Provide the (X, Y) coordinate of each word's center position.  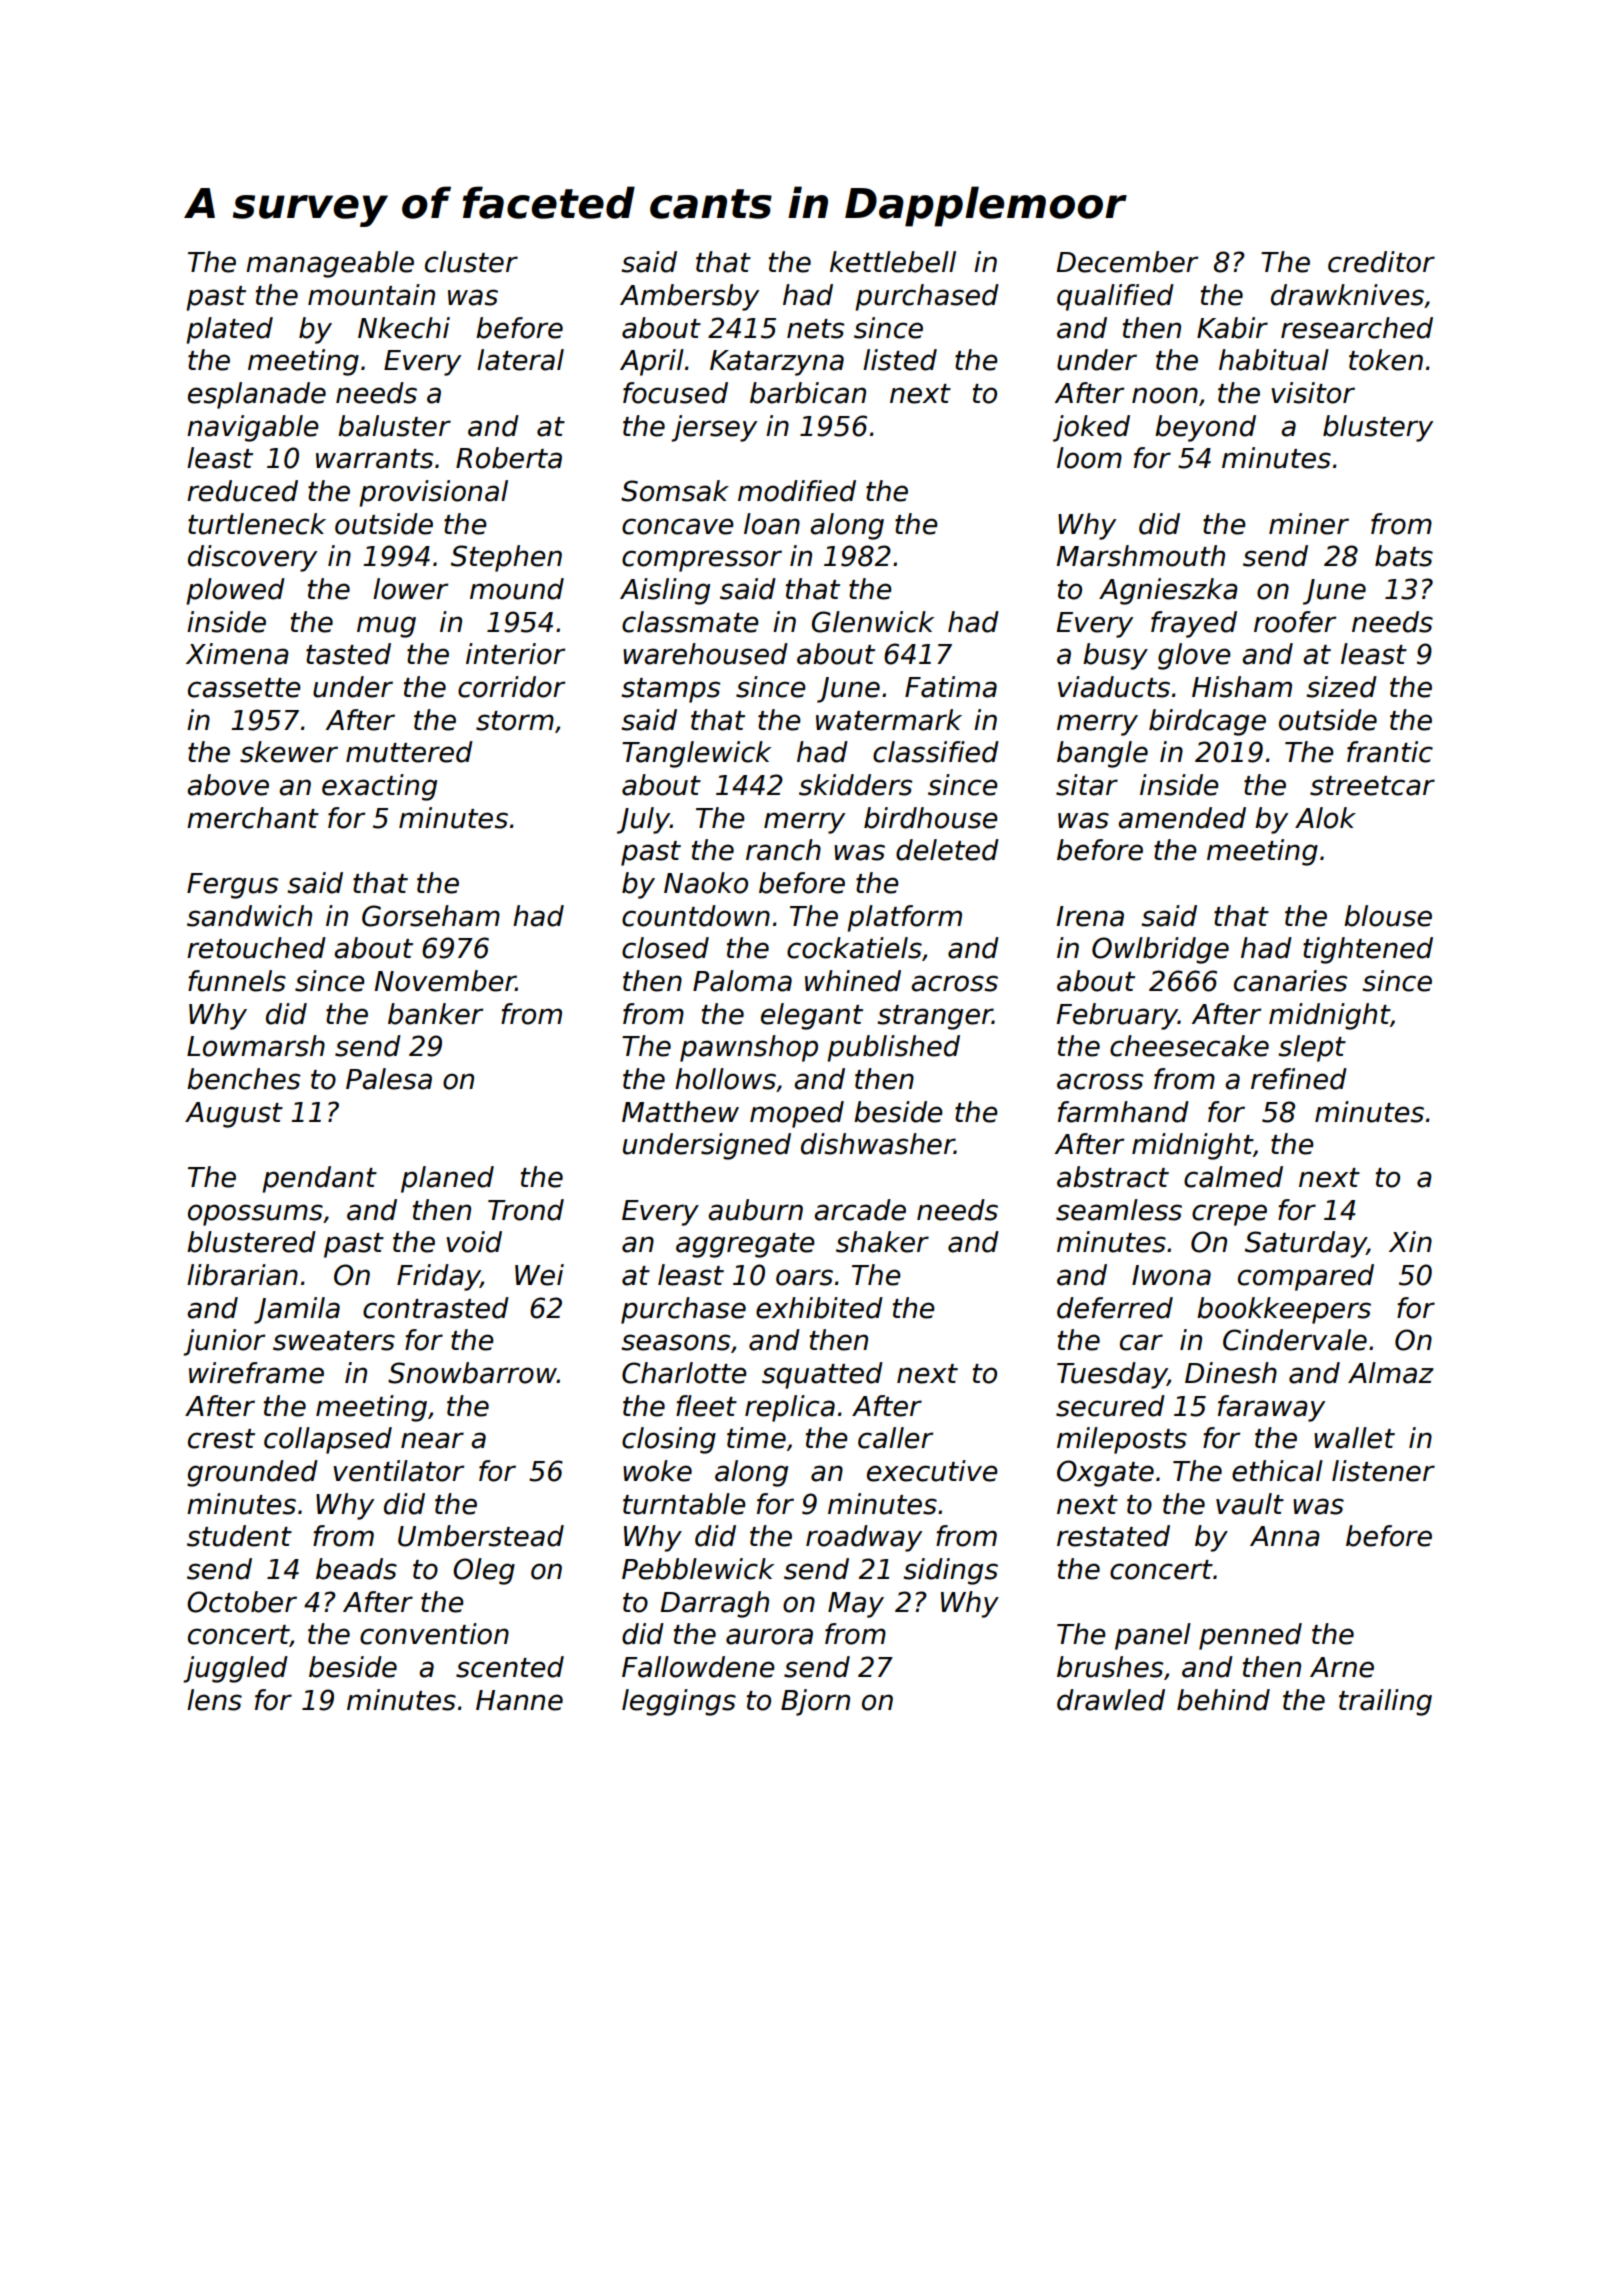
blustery (1378, 428)
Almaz (1391, 1373)
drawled (1111, 1700)
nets (815, 329)
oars (804, 1277)
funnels (237, 981)
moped (797, 1114)
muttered (409, 752)
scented (510, 1667)
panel (1153, 1636)
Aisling (665, 591)
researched (1357, 328)
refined (1299, 1079)
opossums (255, 1215)
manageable (330, 264)
